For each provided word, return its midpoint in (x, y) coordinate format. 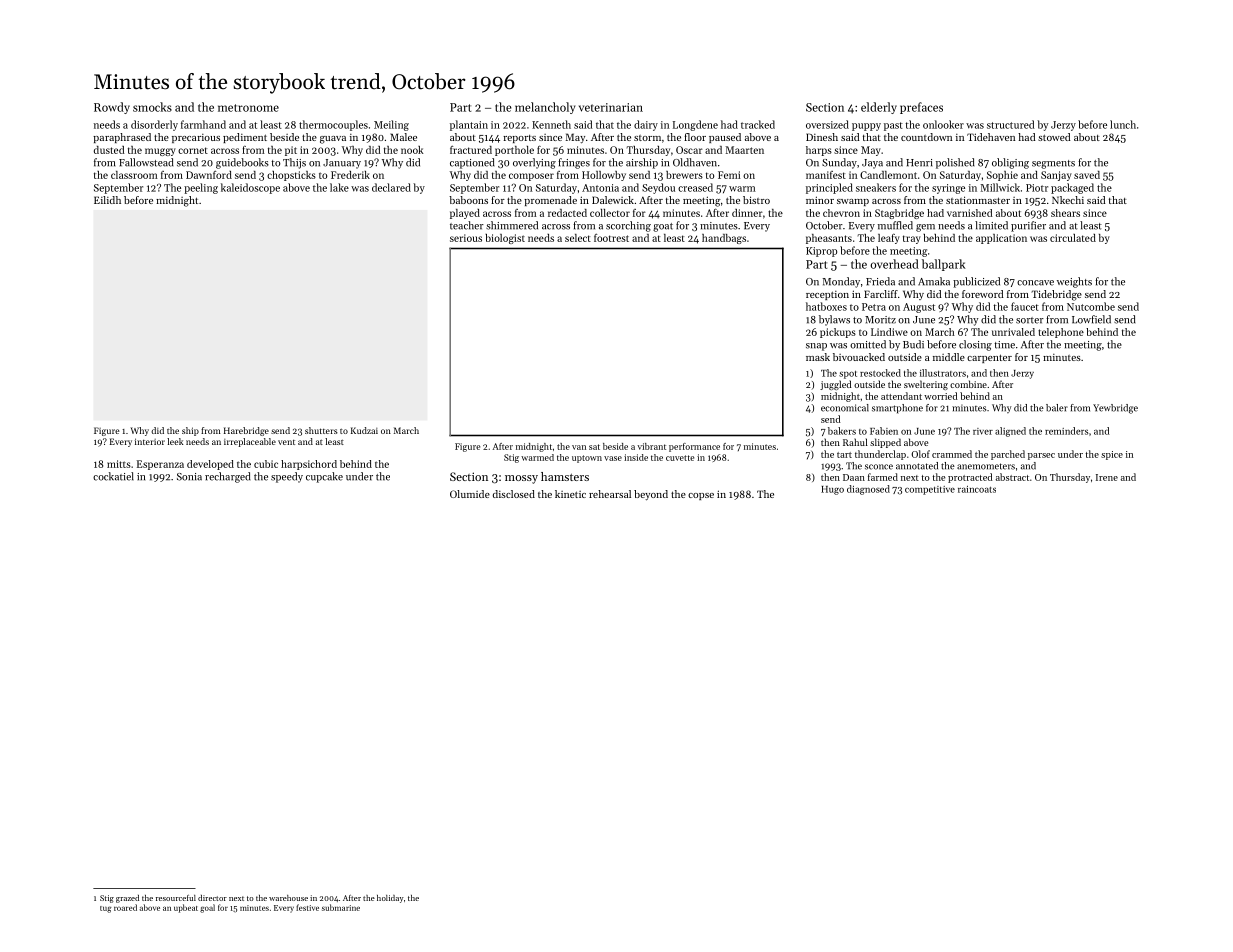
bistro (756, 200)
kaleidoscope (250, 188)
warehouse (288, 898)
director (212, 898)
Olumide (470, 494)
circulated (1073, 238)
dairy (646, 125)
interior (150, 441)
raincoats (977, 489)
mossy (521, 479)
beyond (651, 495)
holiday (390, 899)
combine (968, 384)
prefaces (921, 108)
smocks (152, 107)
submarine (341, 907)
